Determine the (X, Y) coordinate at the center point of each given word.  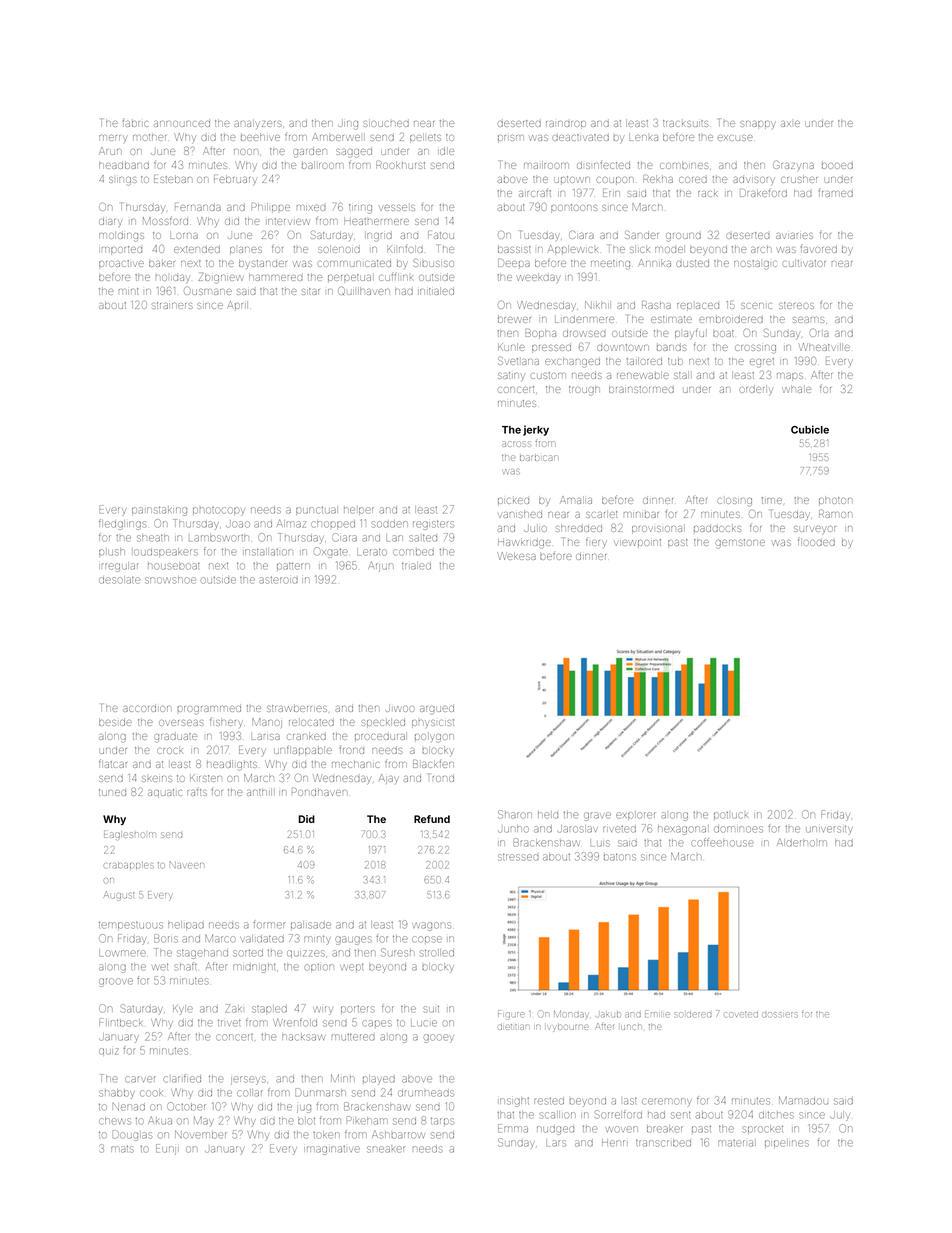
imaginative (332, 1150)
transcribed (663, 1143)
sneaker (386, 1149)
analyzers (258, 124)
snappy (757, 124)
